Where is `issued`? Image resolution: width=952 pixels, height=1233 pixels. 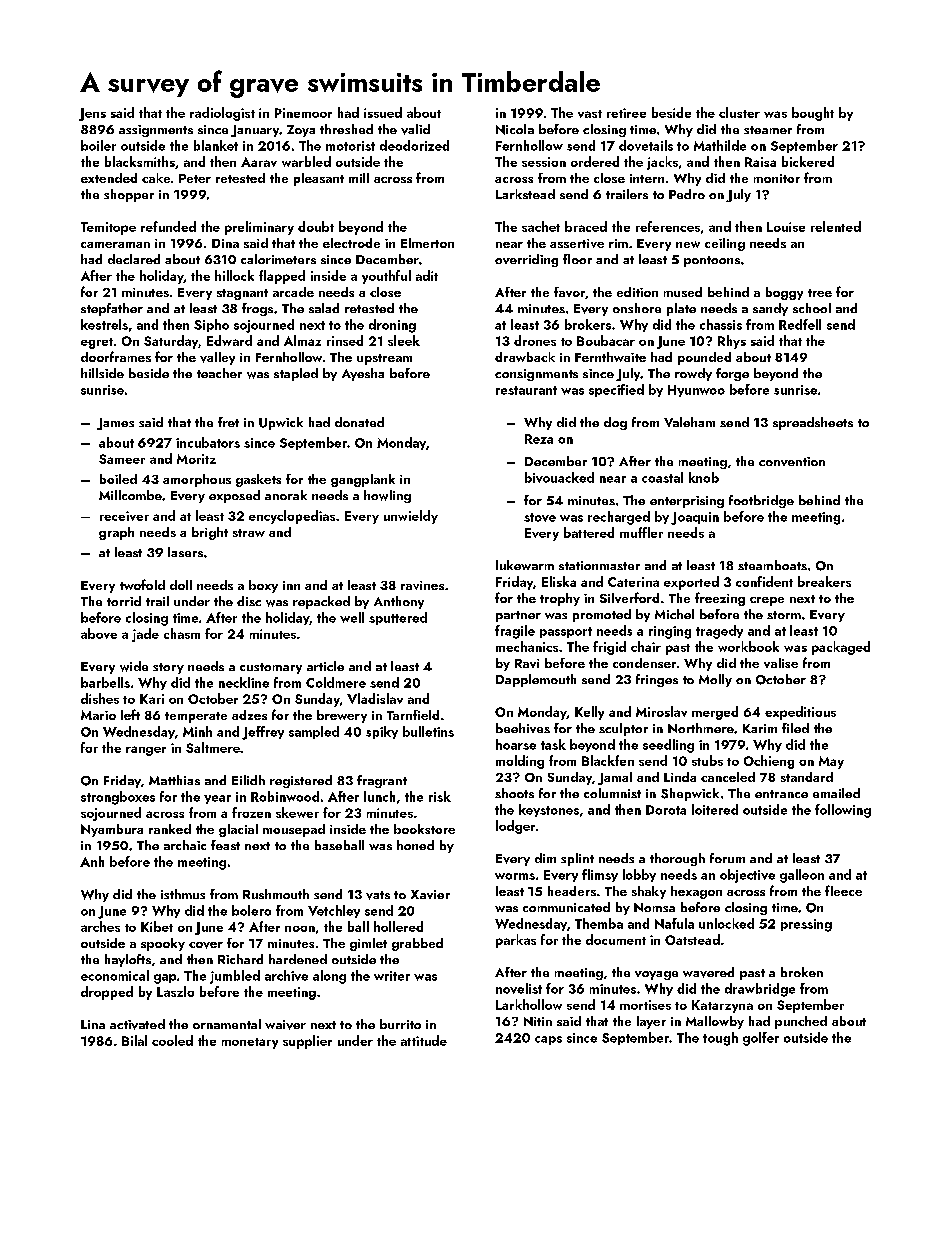 issued is located at coordinates (383, 112).
